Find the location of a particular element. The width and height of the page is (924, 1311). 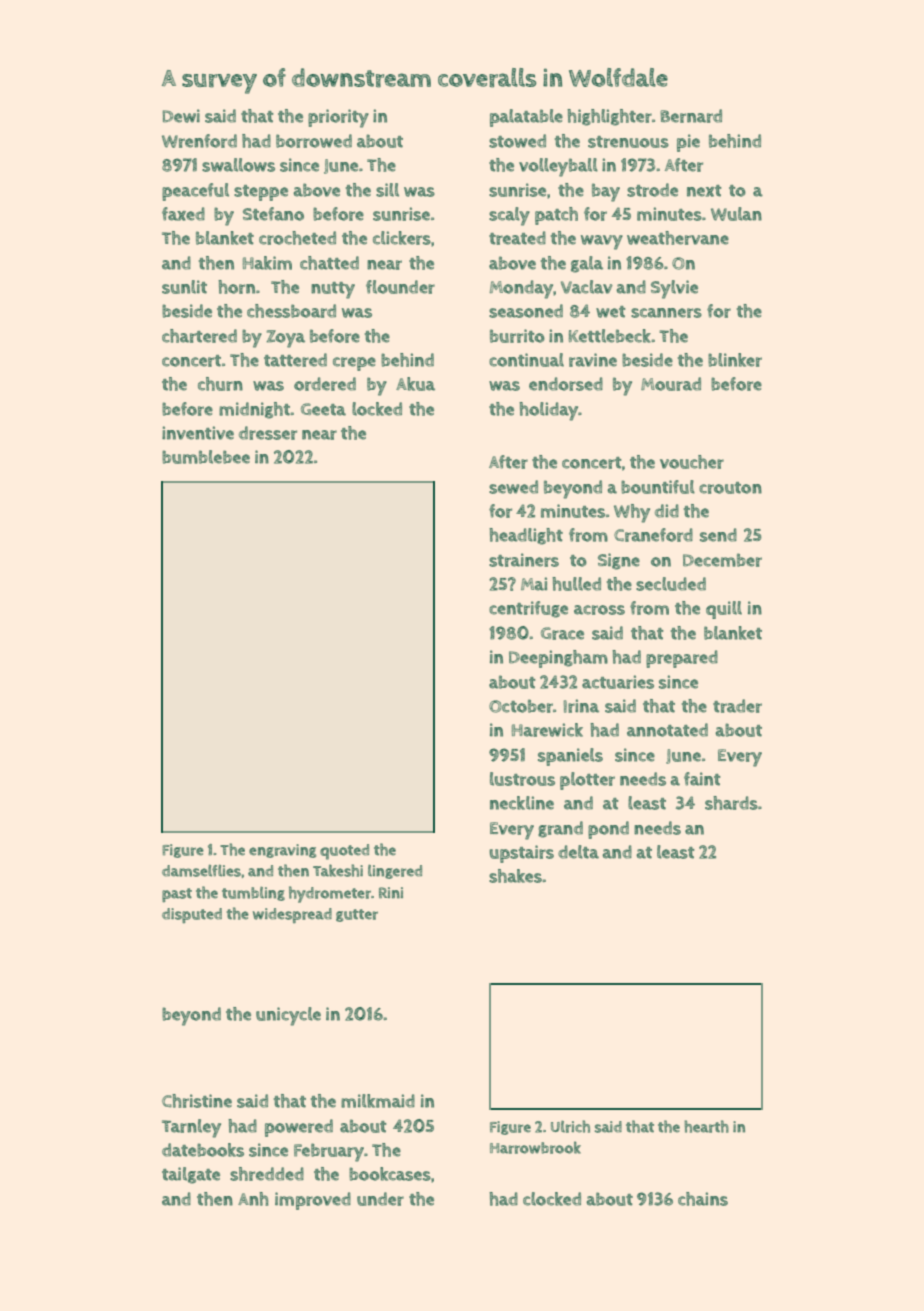

crocheted is located at coordinates (297, 238).
